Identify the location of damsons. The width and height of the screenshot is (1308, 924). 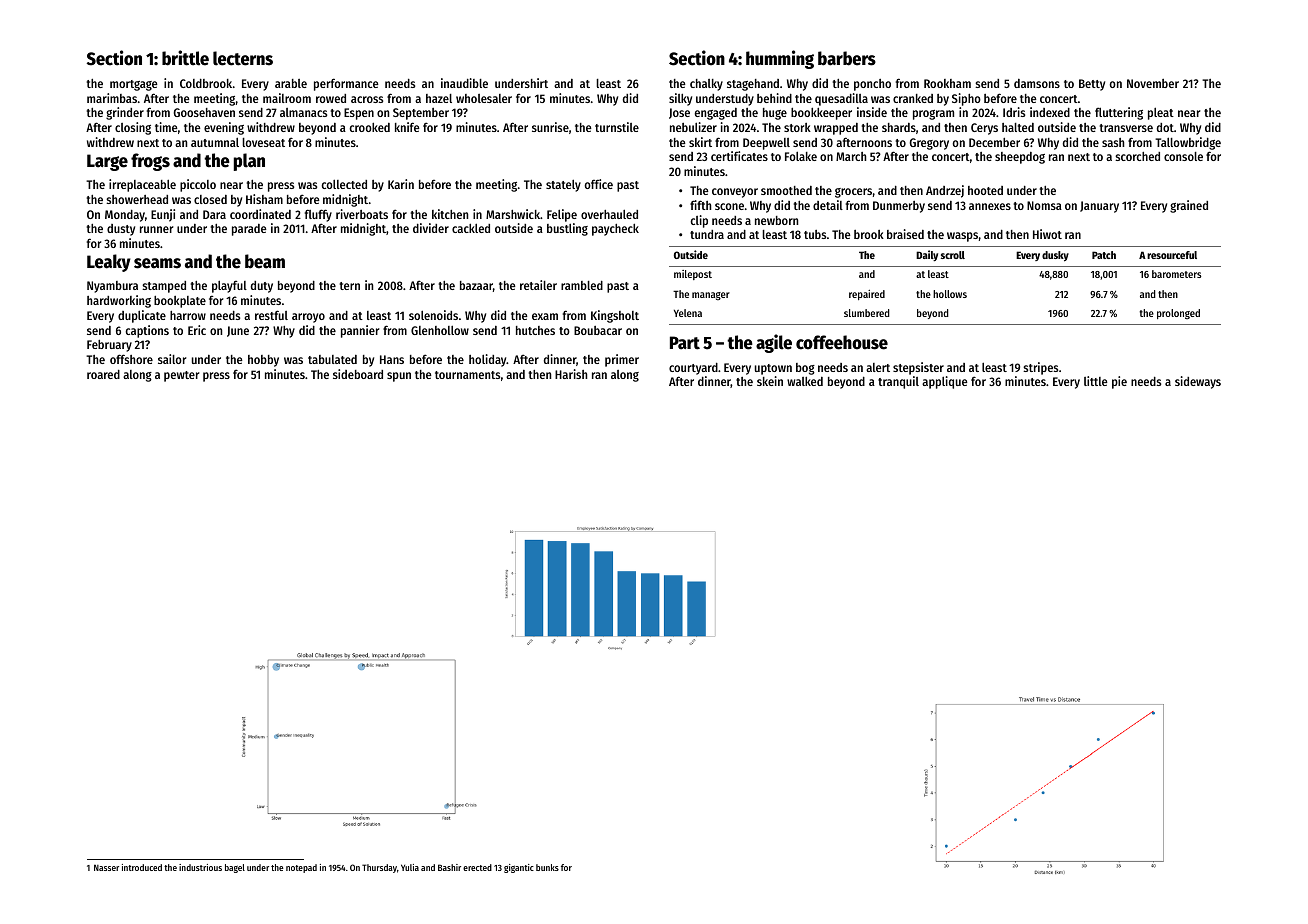
(1037, 83).
